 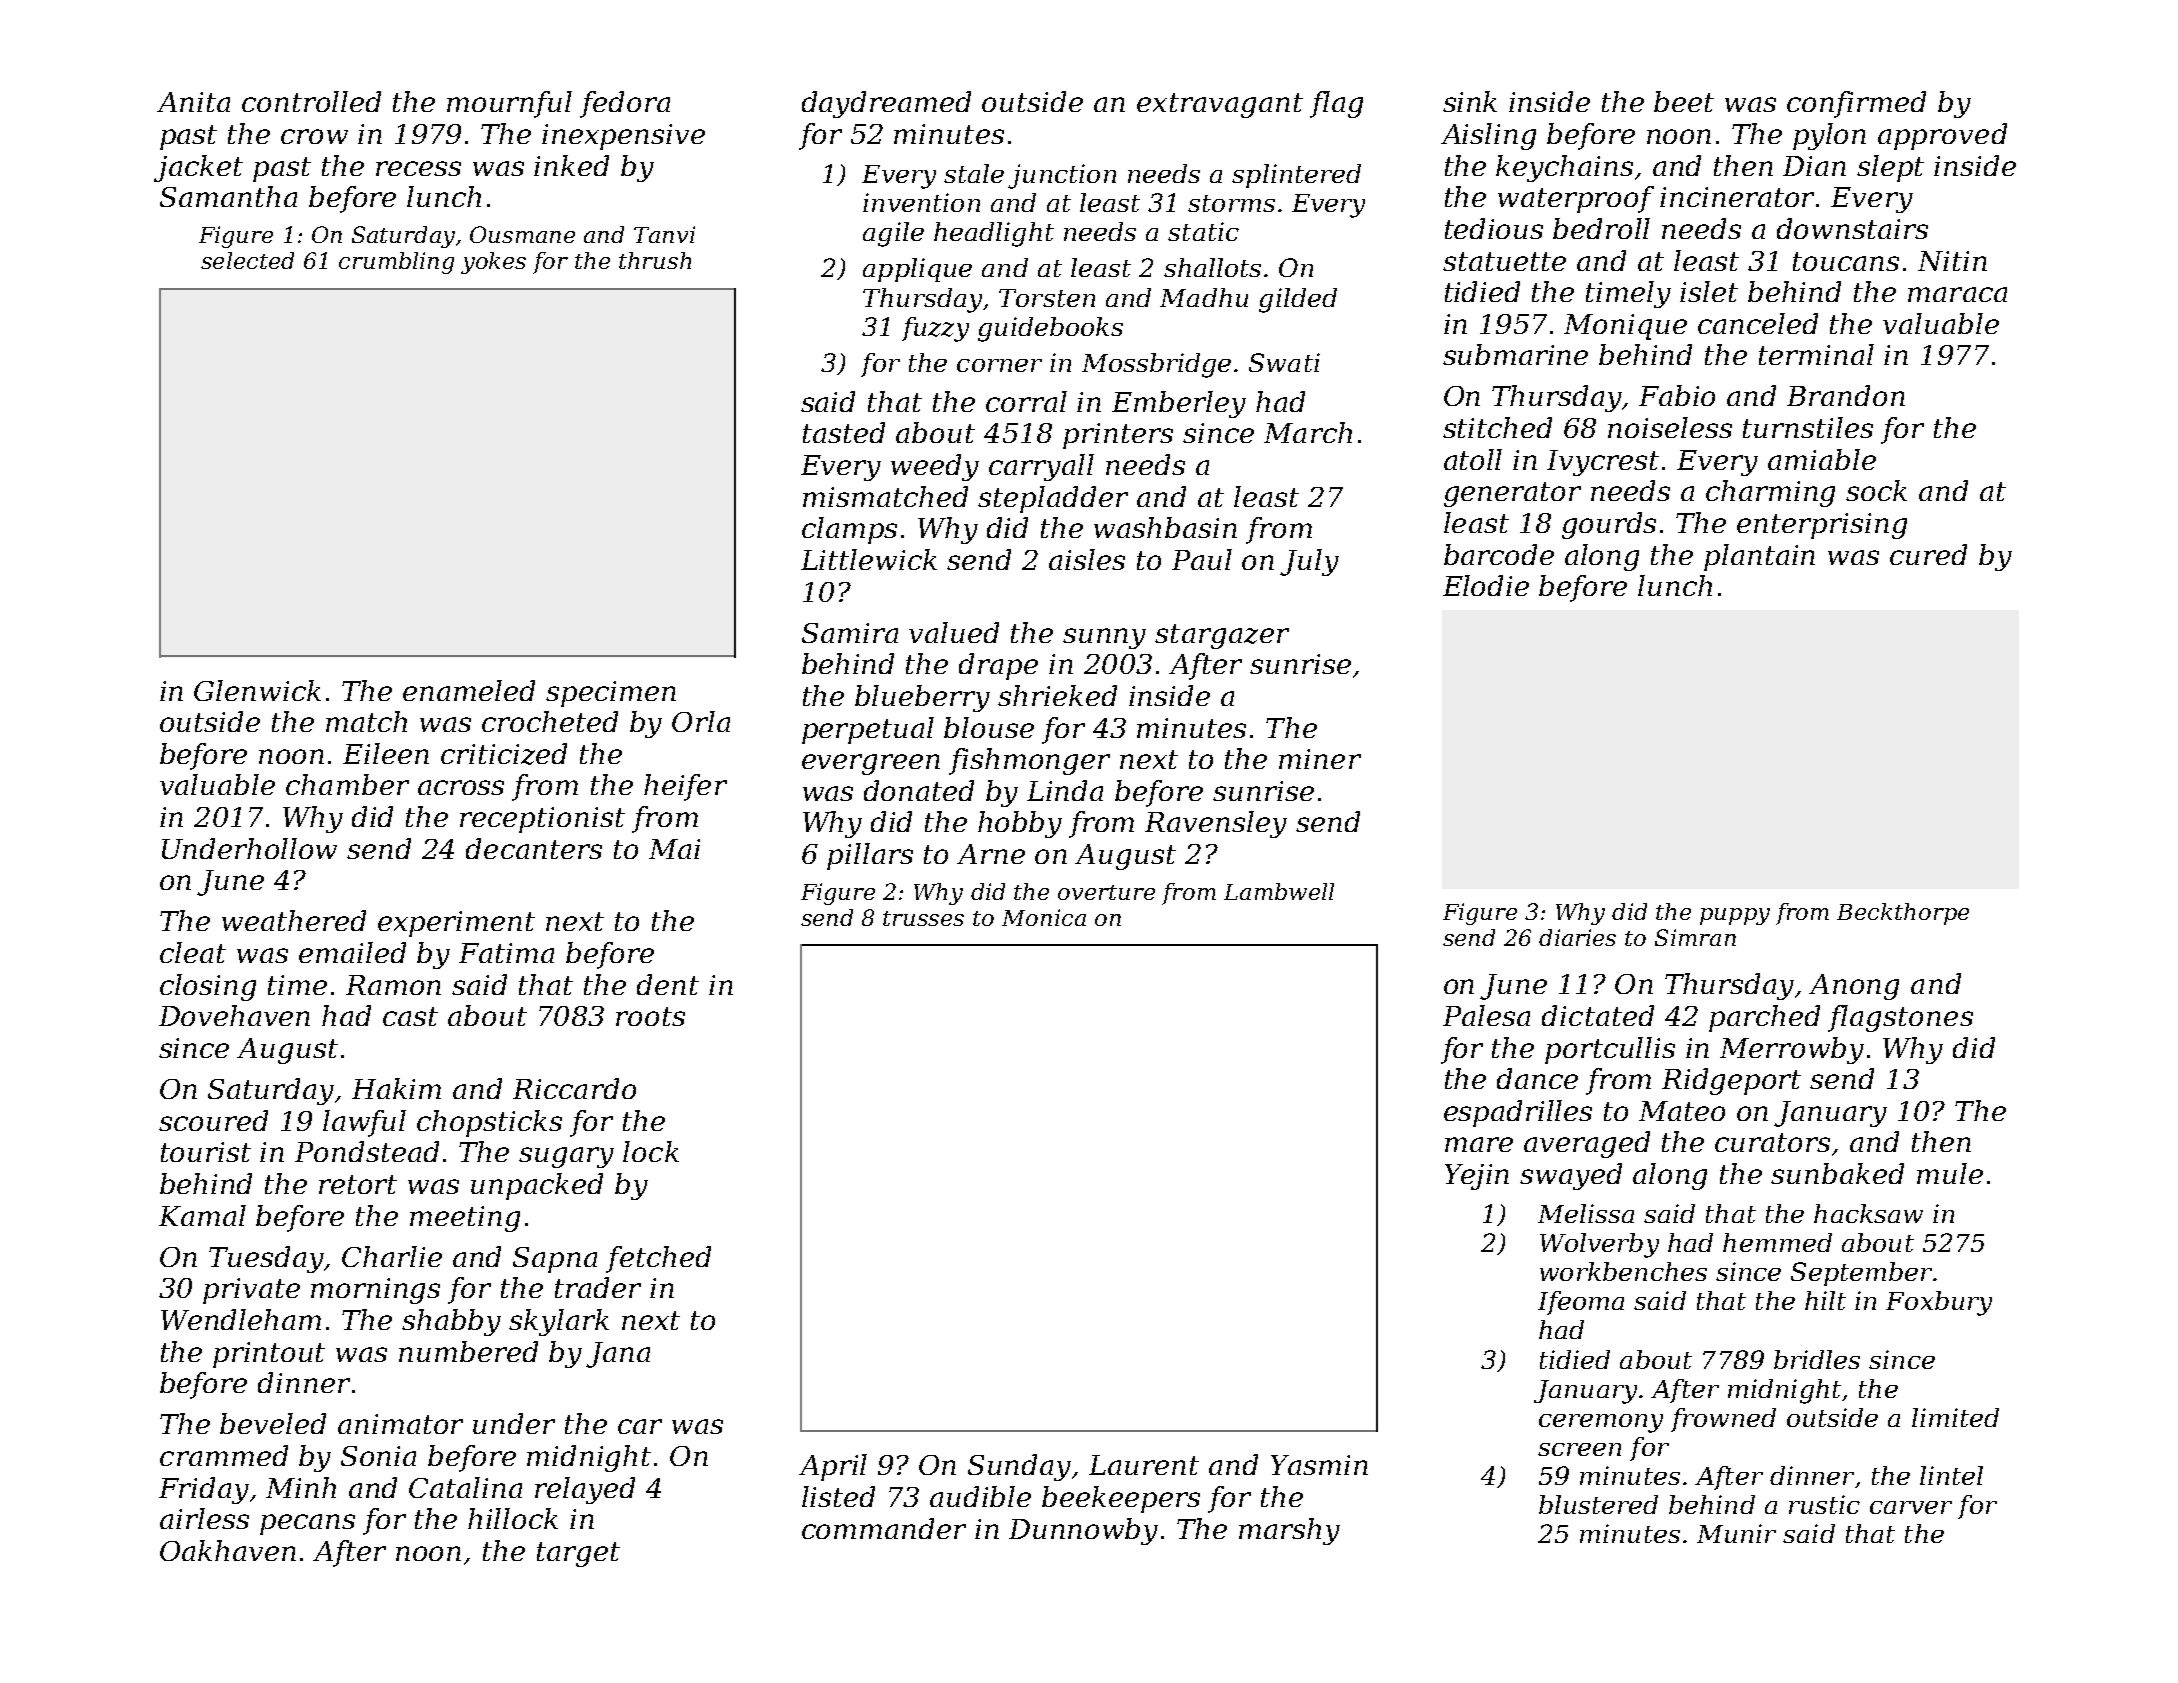 What do you see at coordinates (1625, 327) in the page?
I see `Monique` at bounding box center [1625, 327].
